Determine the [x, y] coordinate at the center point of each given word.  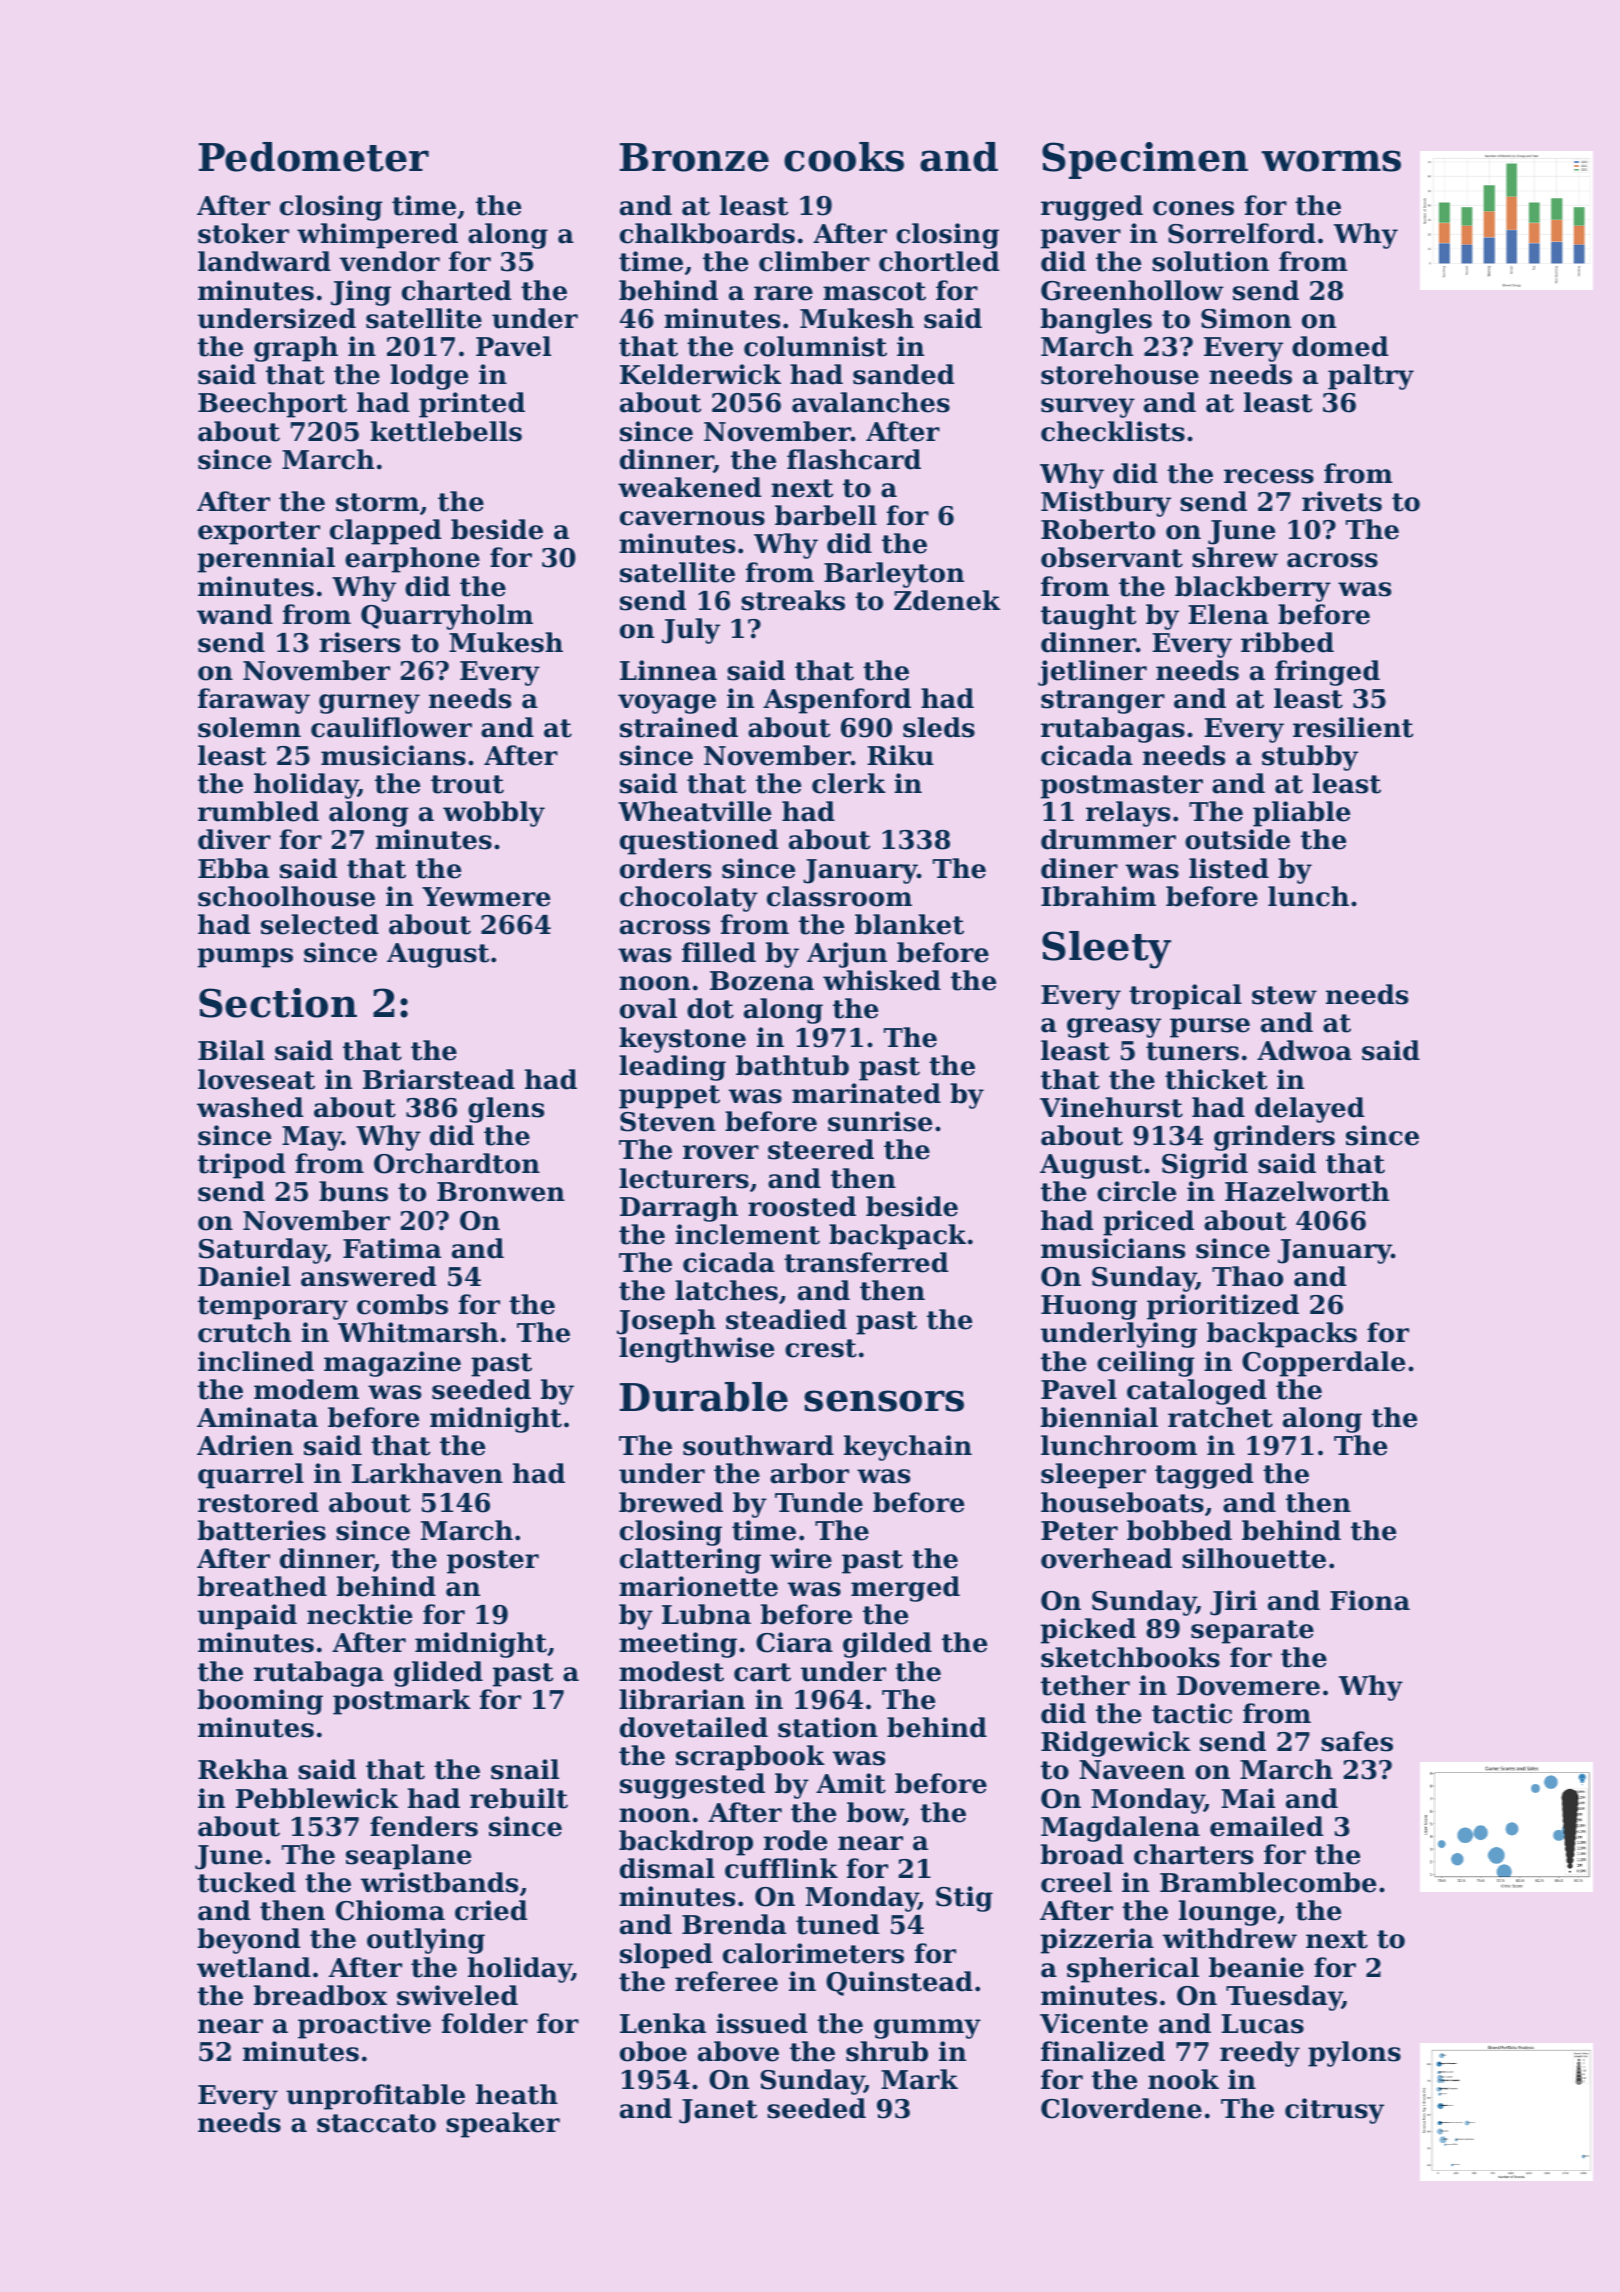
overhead [1106, 1558]
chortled [939, 261]
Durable [704, 1397]
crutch [244, 1332]
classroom [839, 896]
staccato [376, 2123]
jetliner [1092, 673]
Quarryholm [447, 617]
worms [1331, 161]
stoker [243, 233]
